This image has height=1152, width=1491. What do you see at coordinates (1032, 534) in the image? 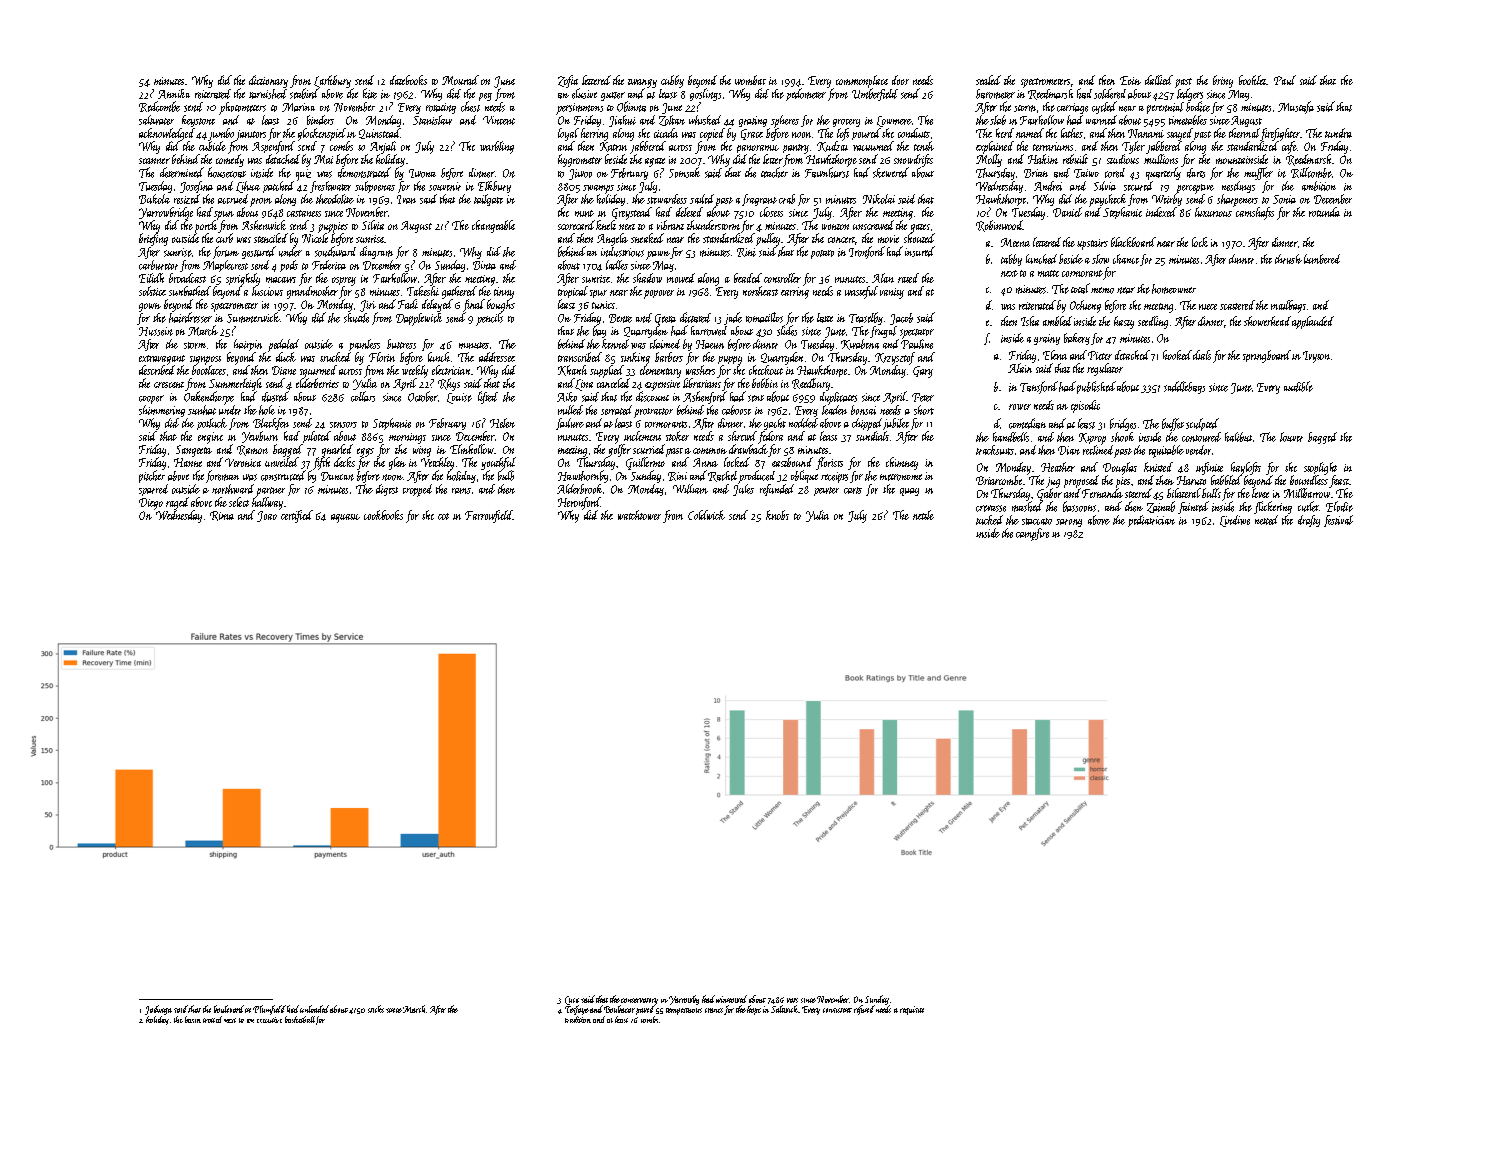
I see `campfire` at bounding box center [1032, 534].
